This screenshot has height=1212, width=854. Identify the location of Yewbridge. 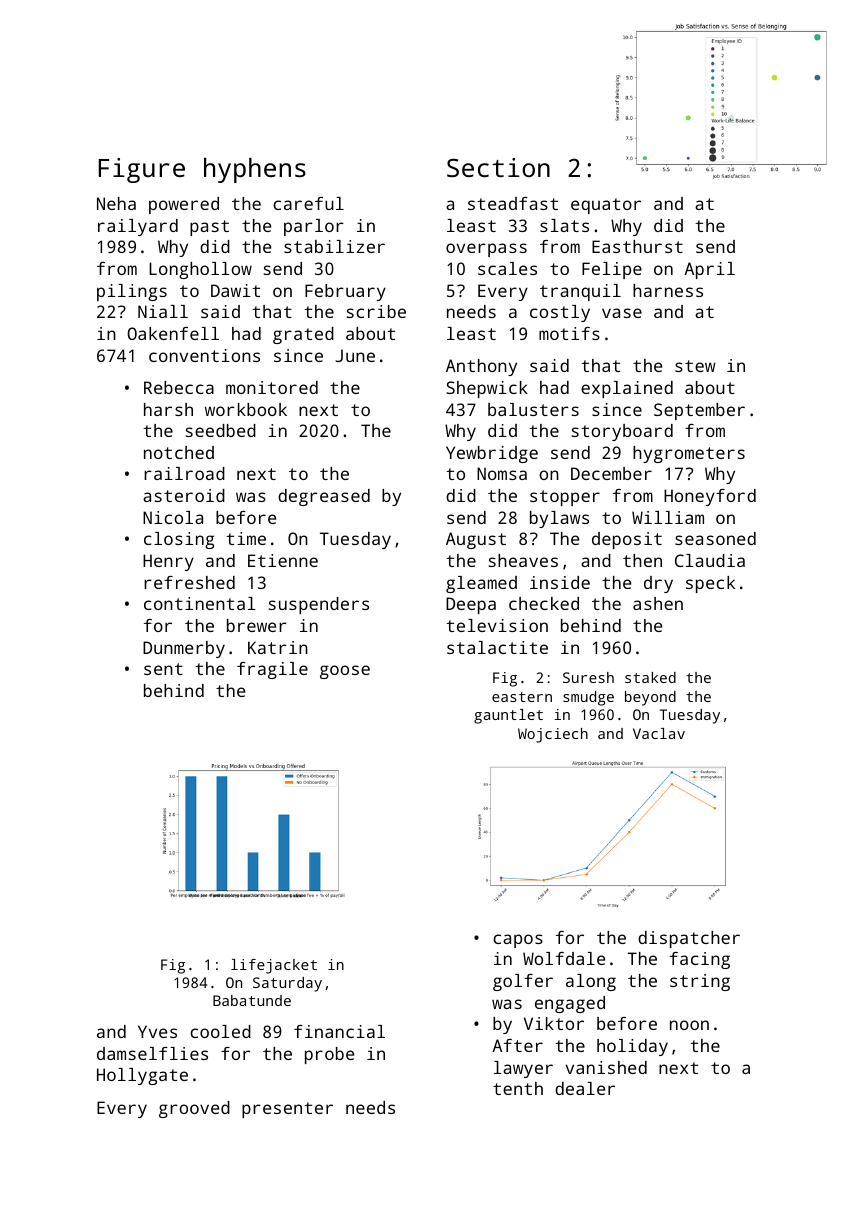
(492, 454).
